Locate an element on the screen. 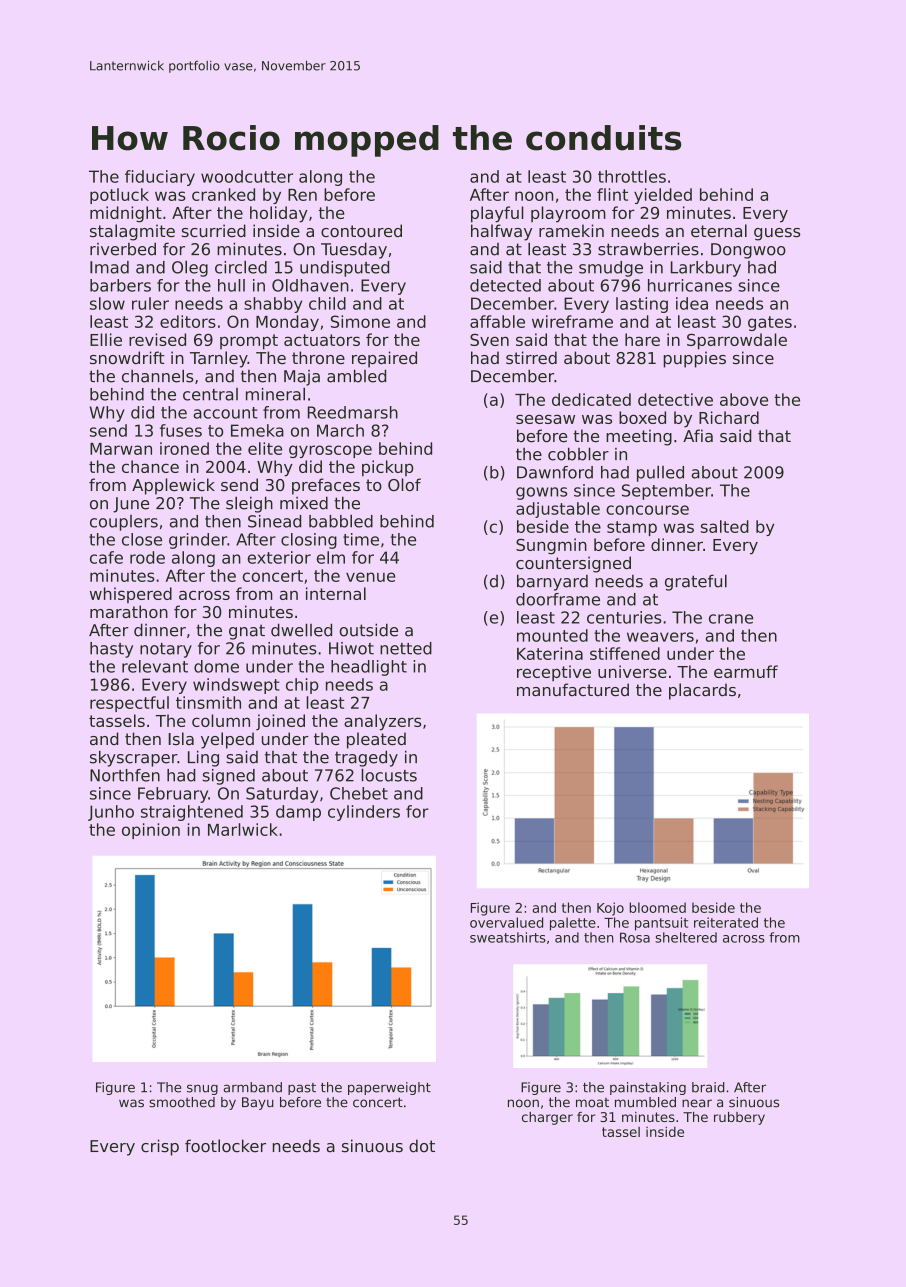 The height and width of the screenshot is (1287, 906). circled is located at coordinates (241, 267).
